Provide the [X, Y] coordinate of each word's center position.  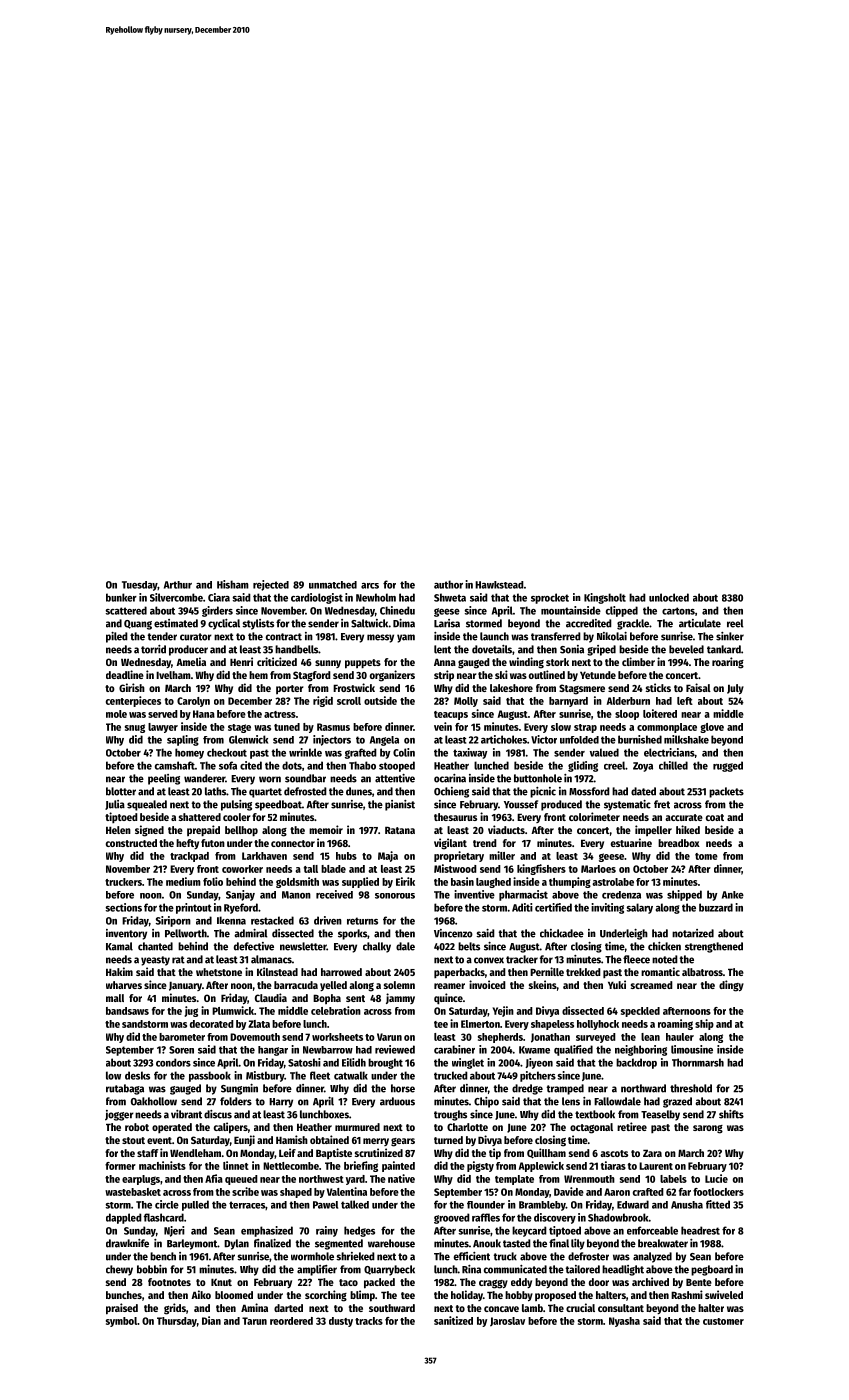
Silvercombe [176, 597]
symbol [121, 1322]
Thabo [362, 765]
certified [553, 907]
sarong [708, 1129]
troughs [450, 1115]
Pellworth [186, 933]
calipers [231, 1128]
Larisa [447, 623]
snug [135, 728]
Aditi [522, 907]
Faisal [698, 687]
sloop [627, 715]
